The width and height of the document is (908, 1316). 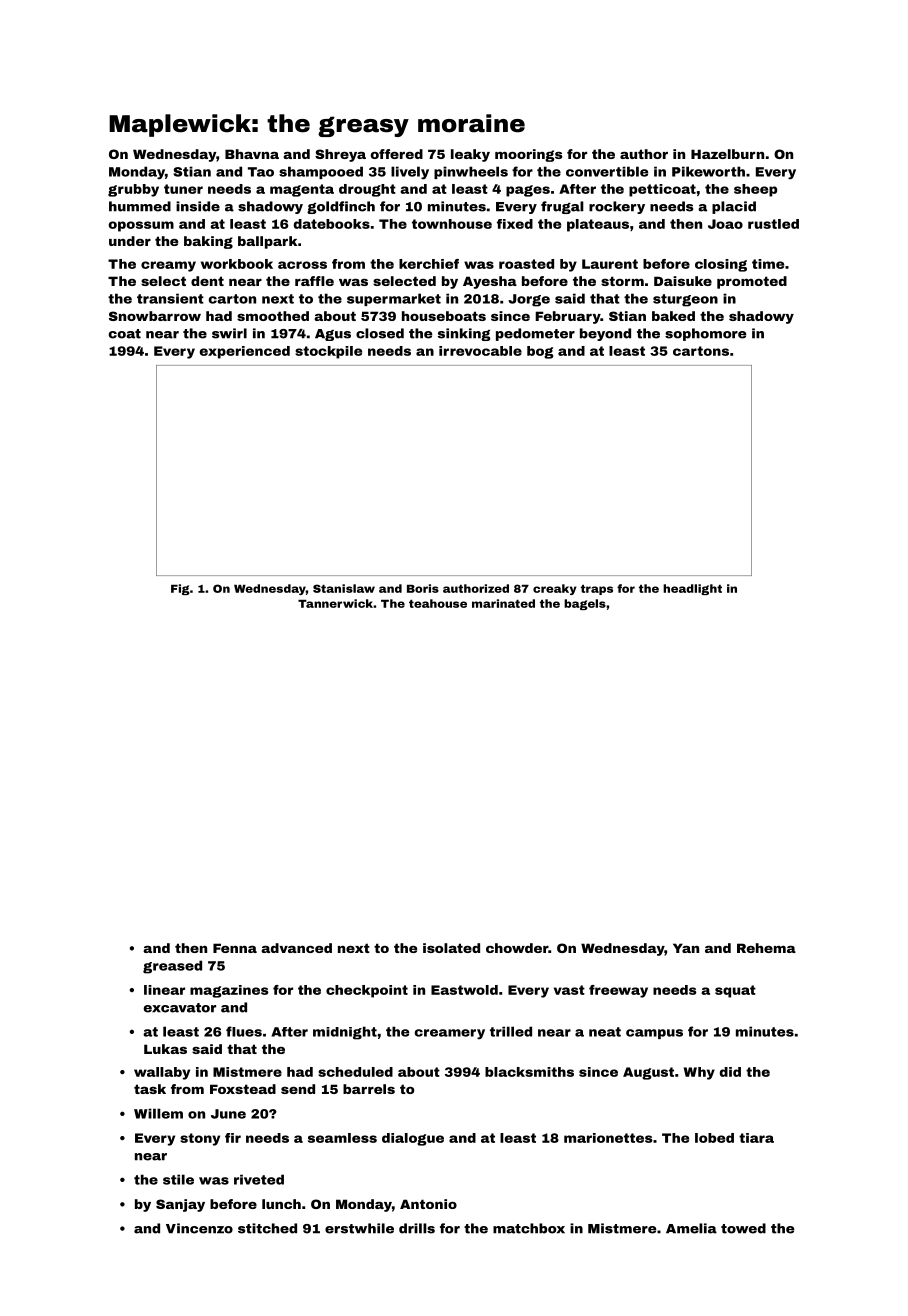 What do you see at coordinates (480, 351) in the document?
I see `irrevocable` at bounding box center [480, 351].
